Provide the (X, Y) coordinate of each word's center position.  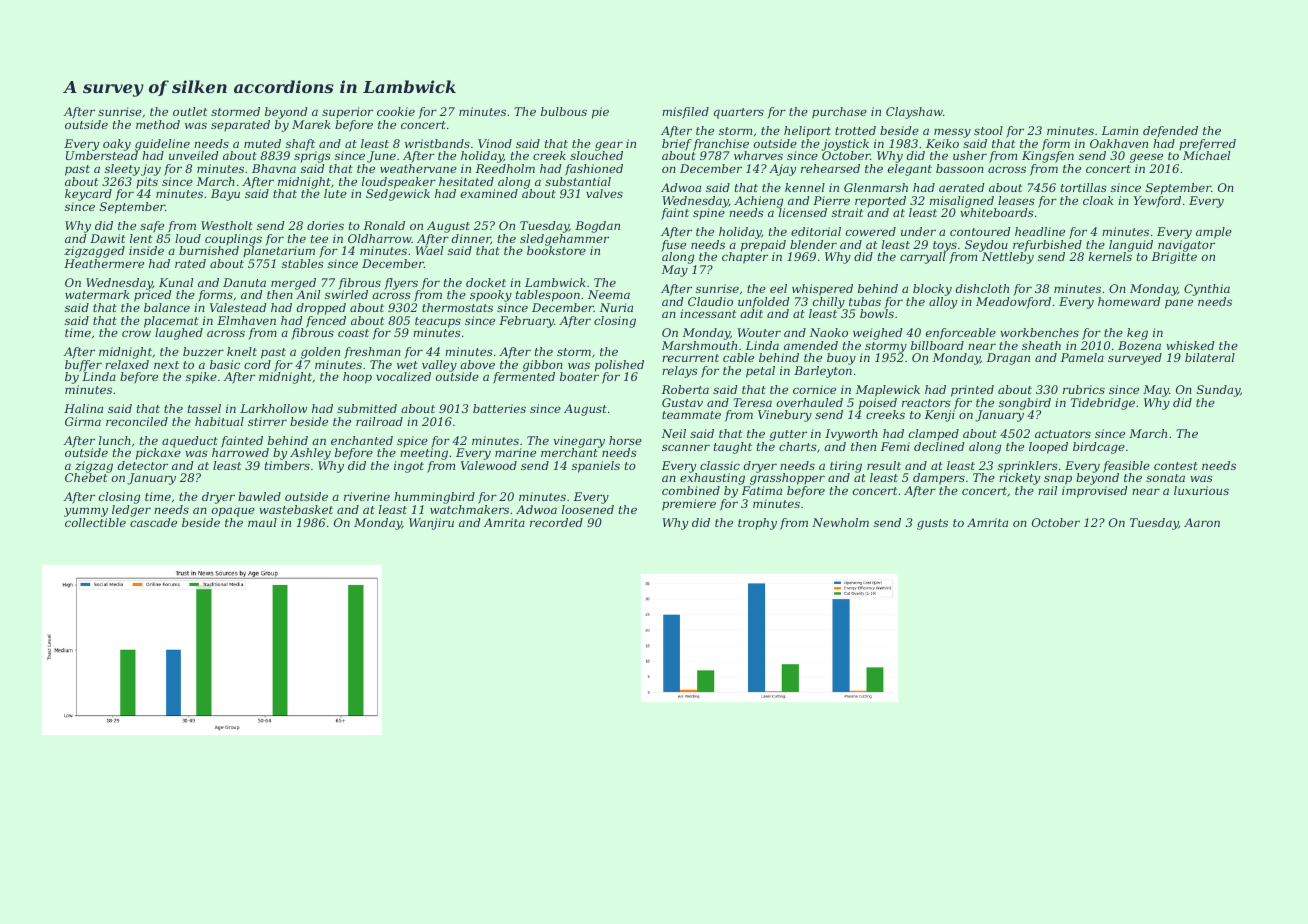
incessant (708, 313)
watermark (97, 294)
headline (1040, 231)
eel (778, 288)
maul (262, 522)
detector (143, 465)
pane (1179, 304)
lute (335, 193)
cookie (396, 111)
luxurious (1201, 490)
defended (1170, 132)
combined (691, 490)
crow (136, 333)
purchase (839, 113)
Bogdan (597, 227)
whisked (1190, 345)
